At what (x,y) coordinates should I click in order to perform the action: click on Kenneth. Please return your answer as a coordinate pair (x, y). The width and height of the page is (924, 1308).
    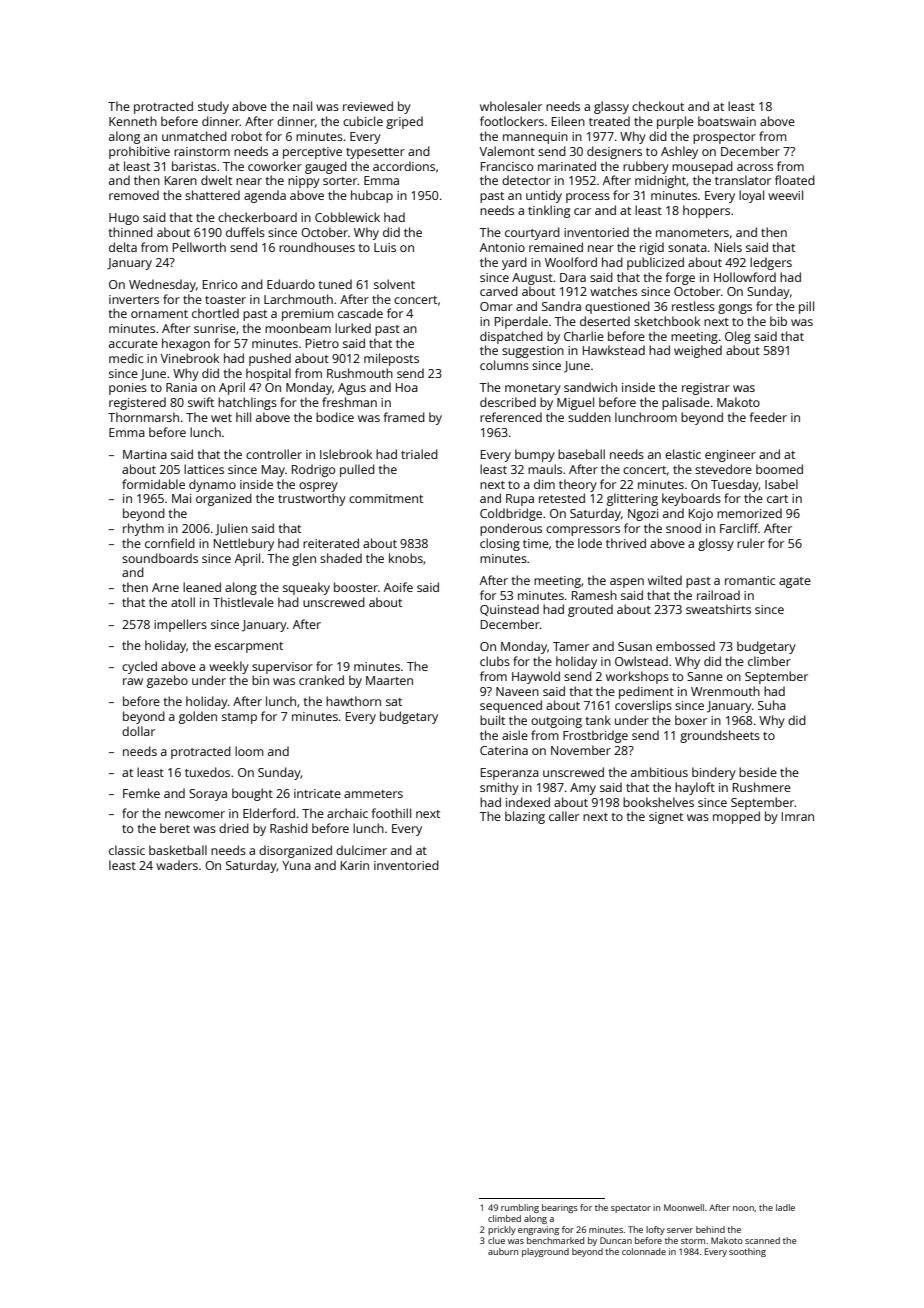
    Looking at the image, I should click on (133, 121).
